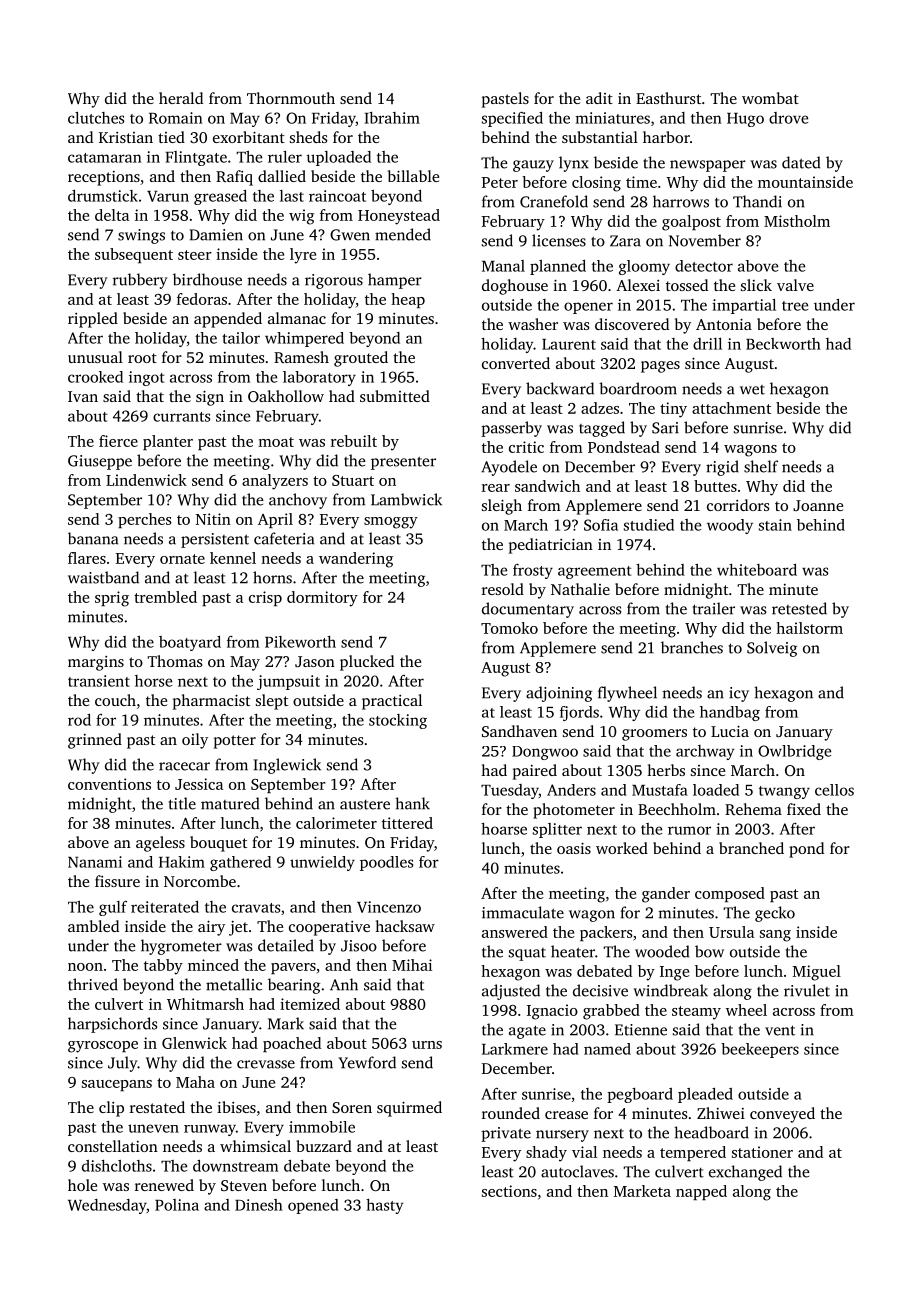  Describe the element at coordinates (797, 221) in the page. I see `Mistholm` at that location.
